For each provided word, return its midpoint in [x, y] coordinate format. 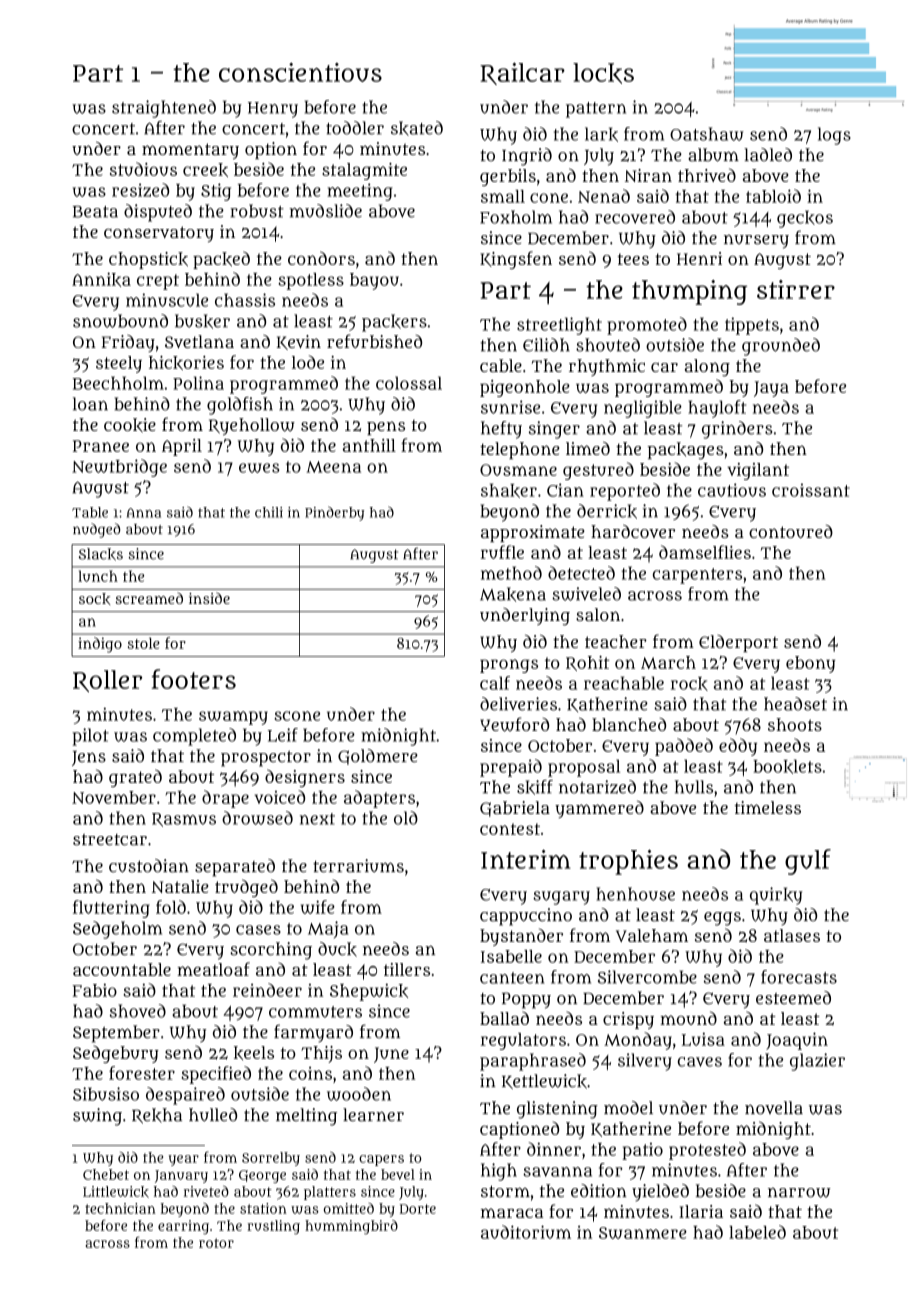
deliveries [518, 704]
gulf [808, 862]
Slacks [101, 554]
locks [603, 73]
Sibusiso [106, 1094]
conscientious [300, 72]
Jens [89, 758]
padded [684, 747]
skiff [535, 787]
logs [834, 136]
